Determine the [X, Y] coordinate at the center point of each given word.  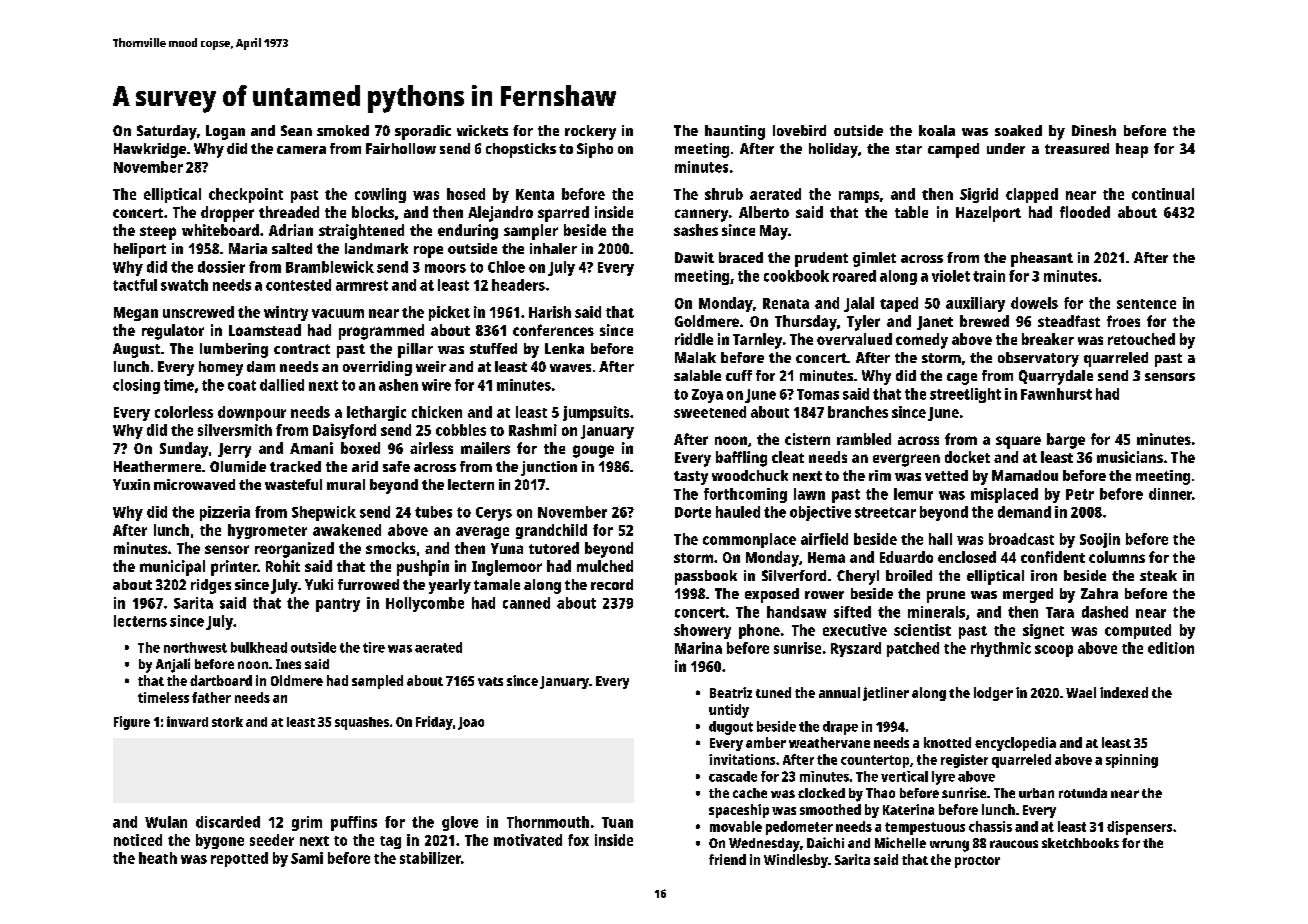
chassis [990, 826]
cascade [733, 776]
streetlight [965, 395]
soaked [1018, 130]
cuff [739, 375]
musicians [1130, 457]
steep [158, 233]
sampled [377, 682]
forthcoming [745, 495]
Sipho [595, 150]
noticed [138, 840]
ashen [398, 385]
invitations [742, 759]
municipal [172, 568]
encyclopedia [1015, 744]
